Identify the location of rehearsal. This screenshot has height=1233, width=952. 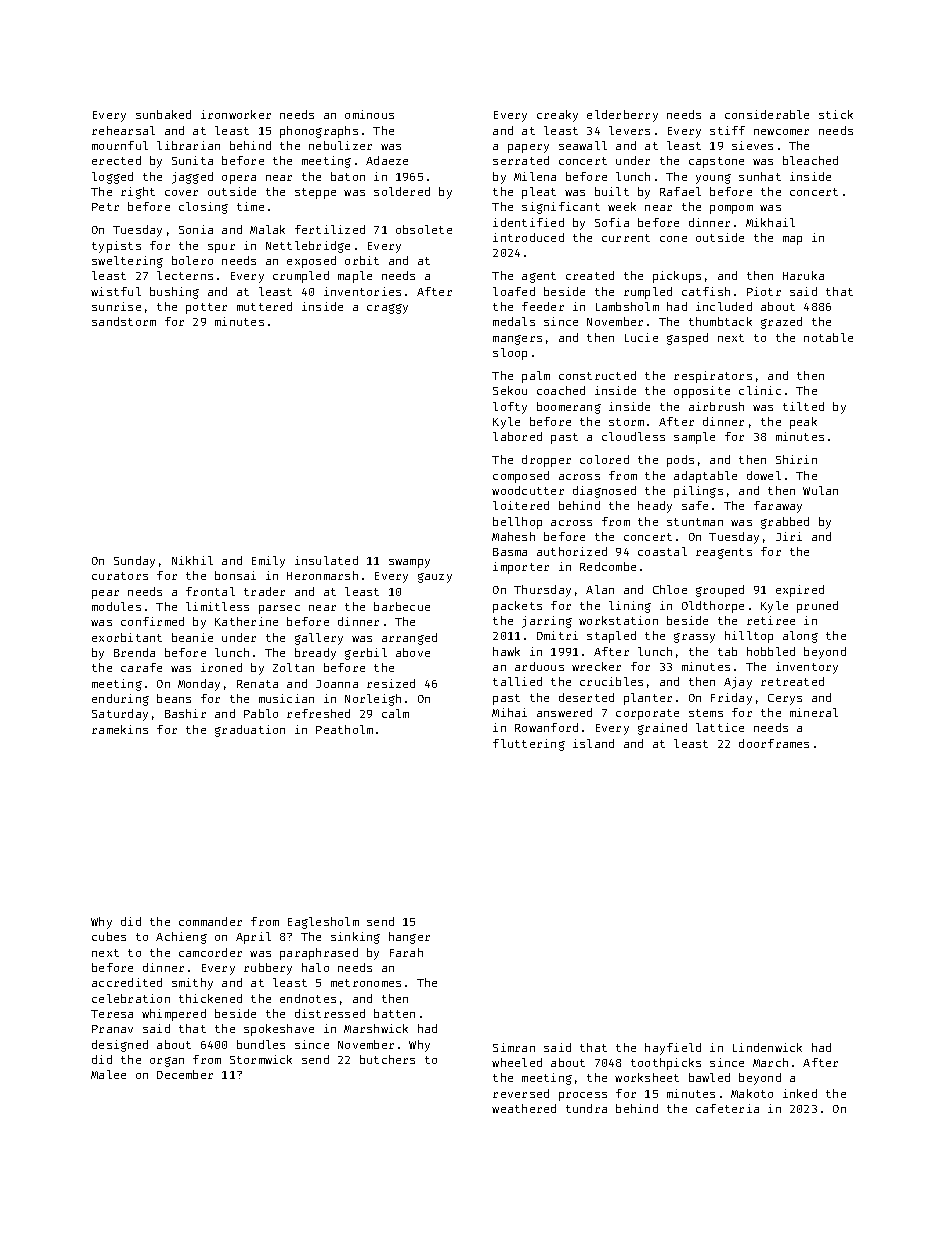
(123, 130).
